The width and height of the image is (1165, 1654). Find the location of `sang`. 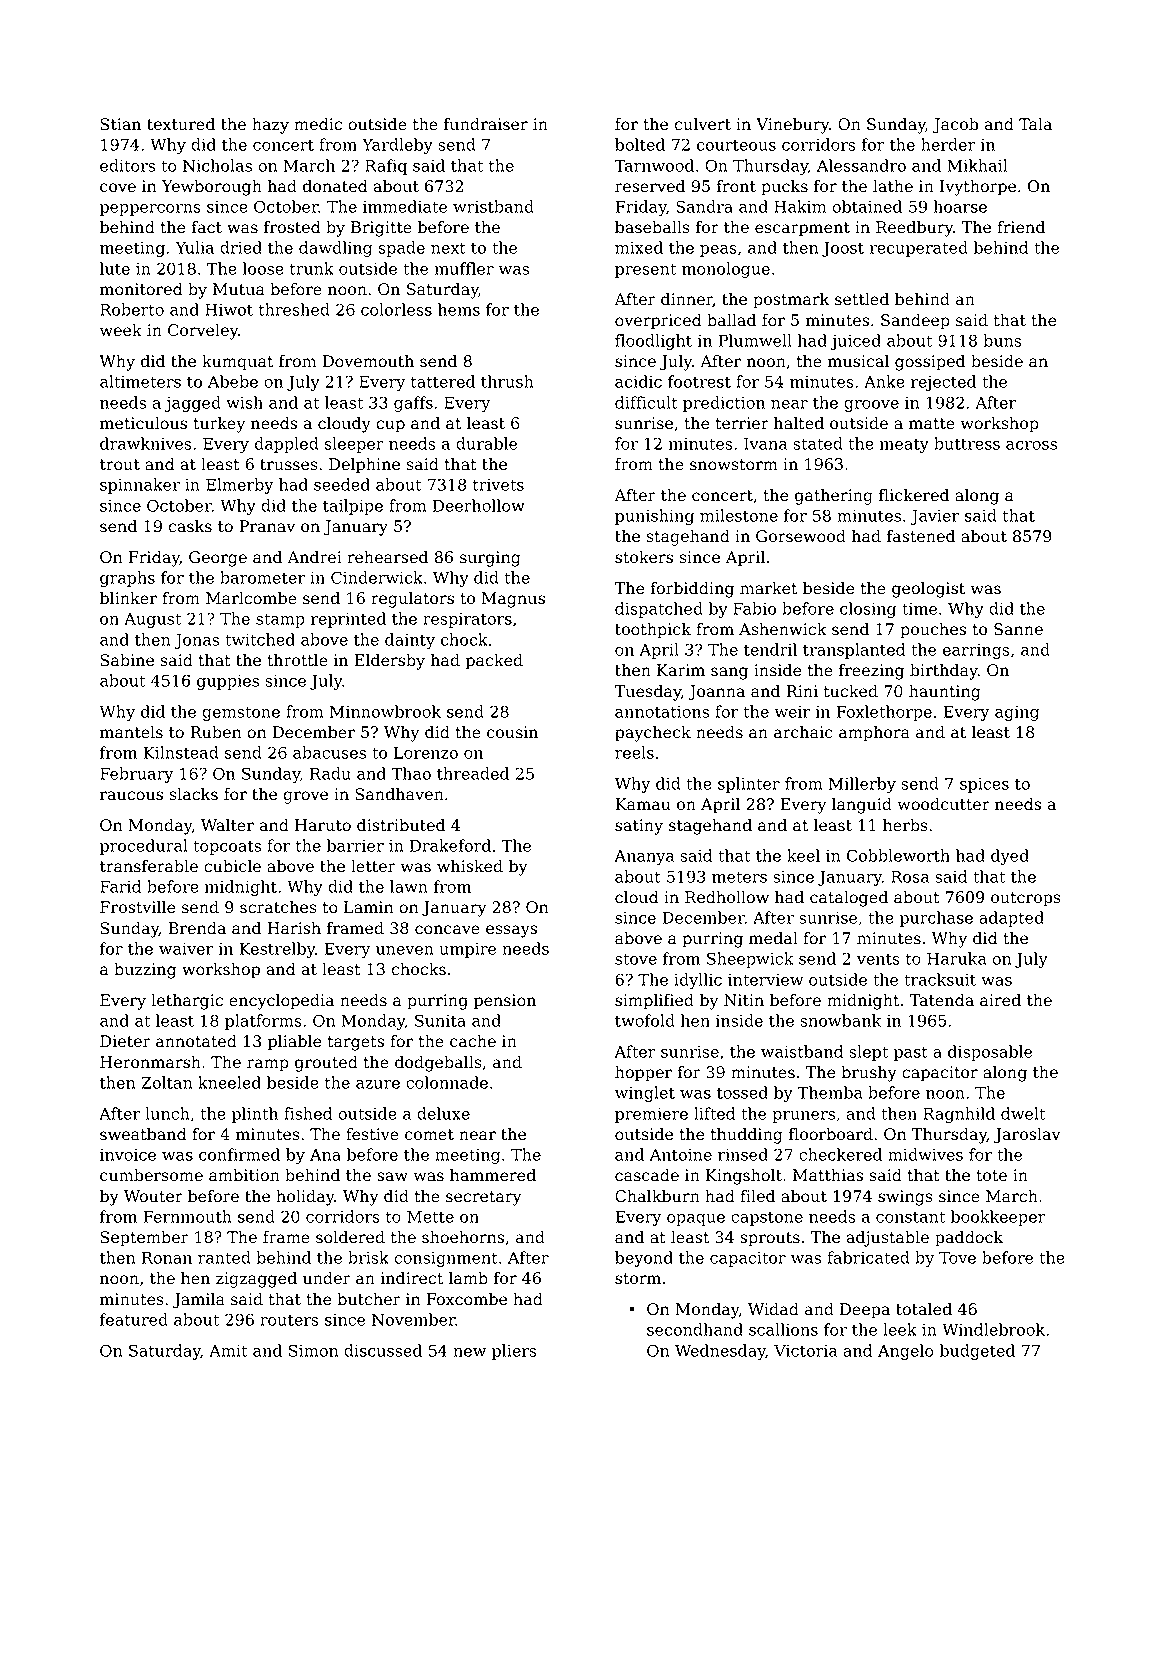

sang is located at coordinates (729, 673).
